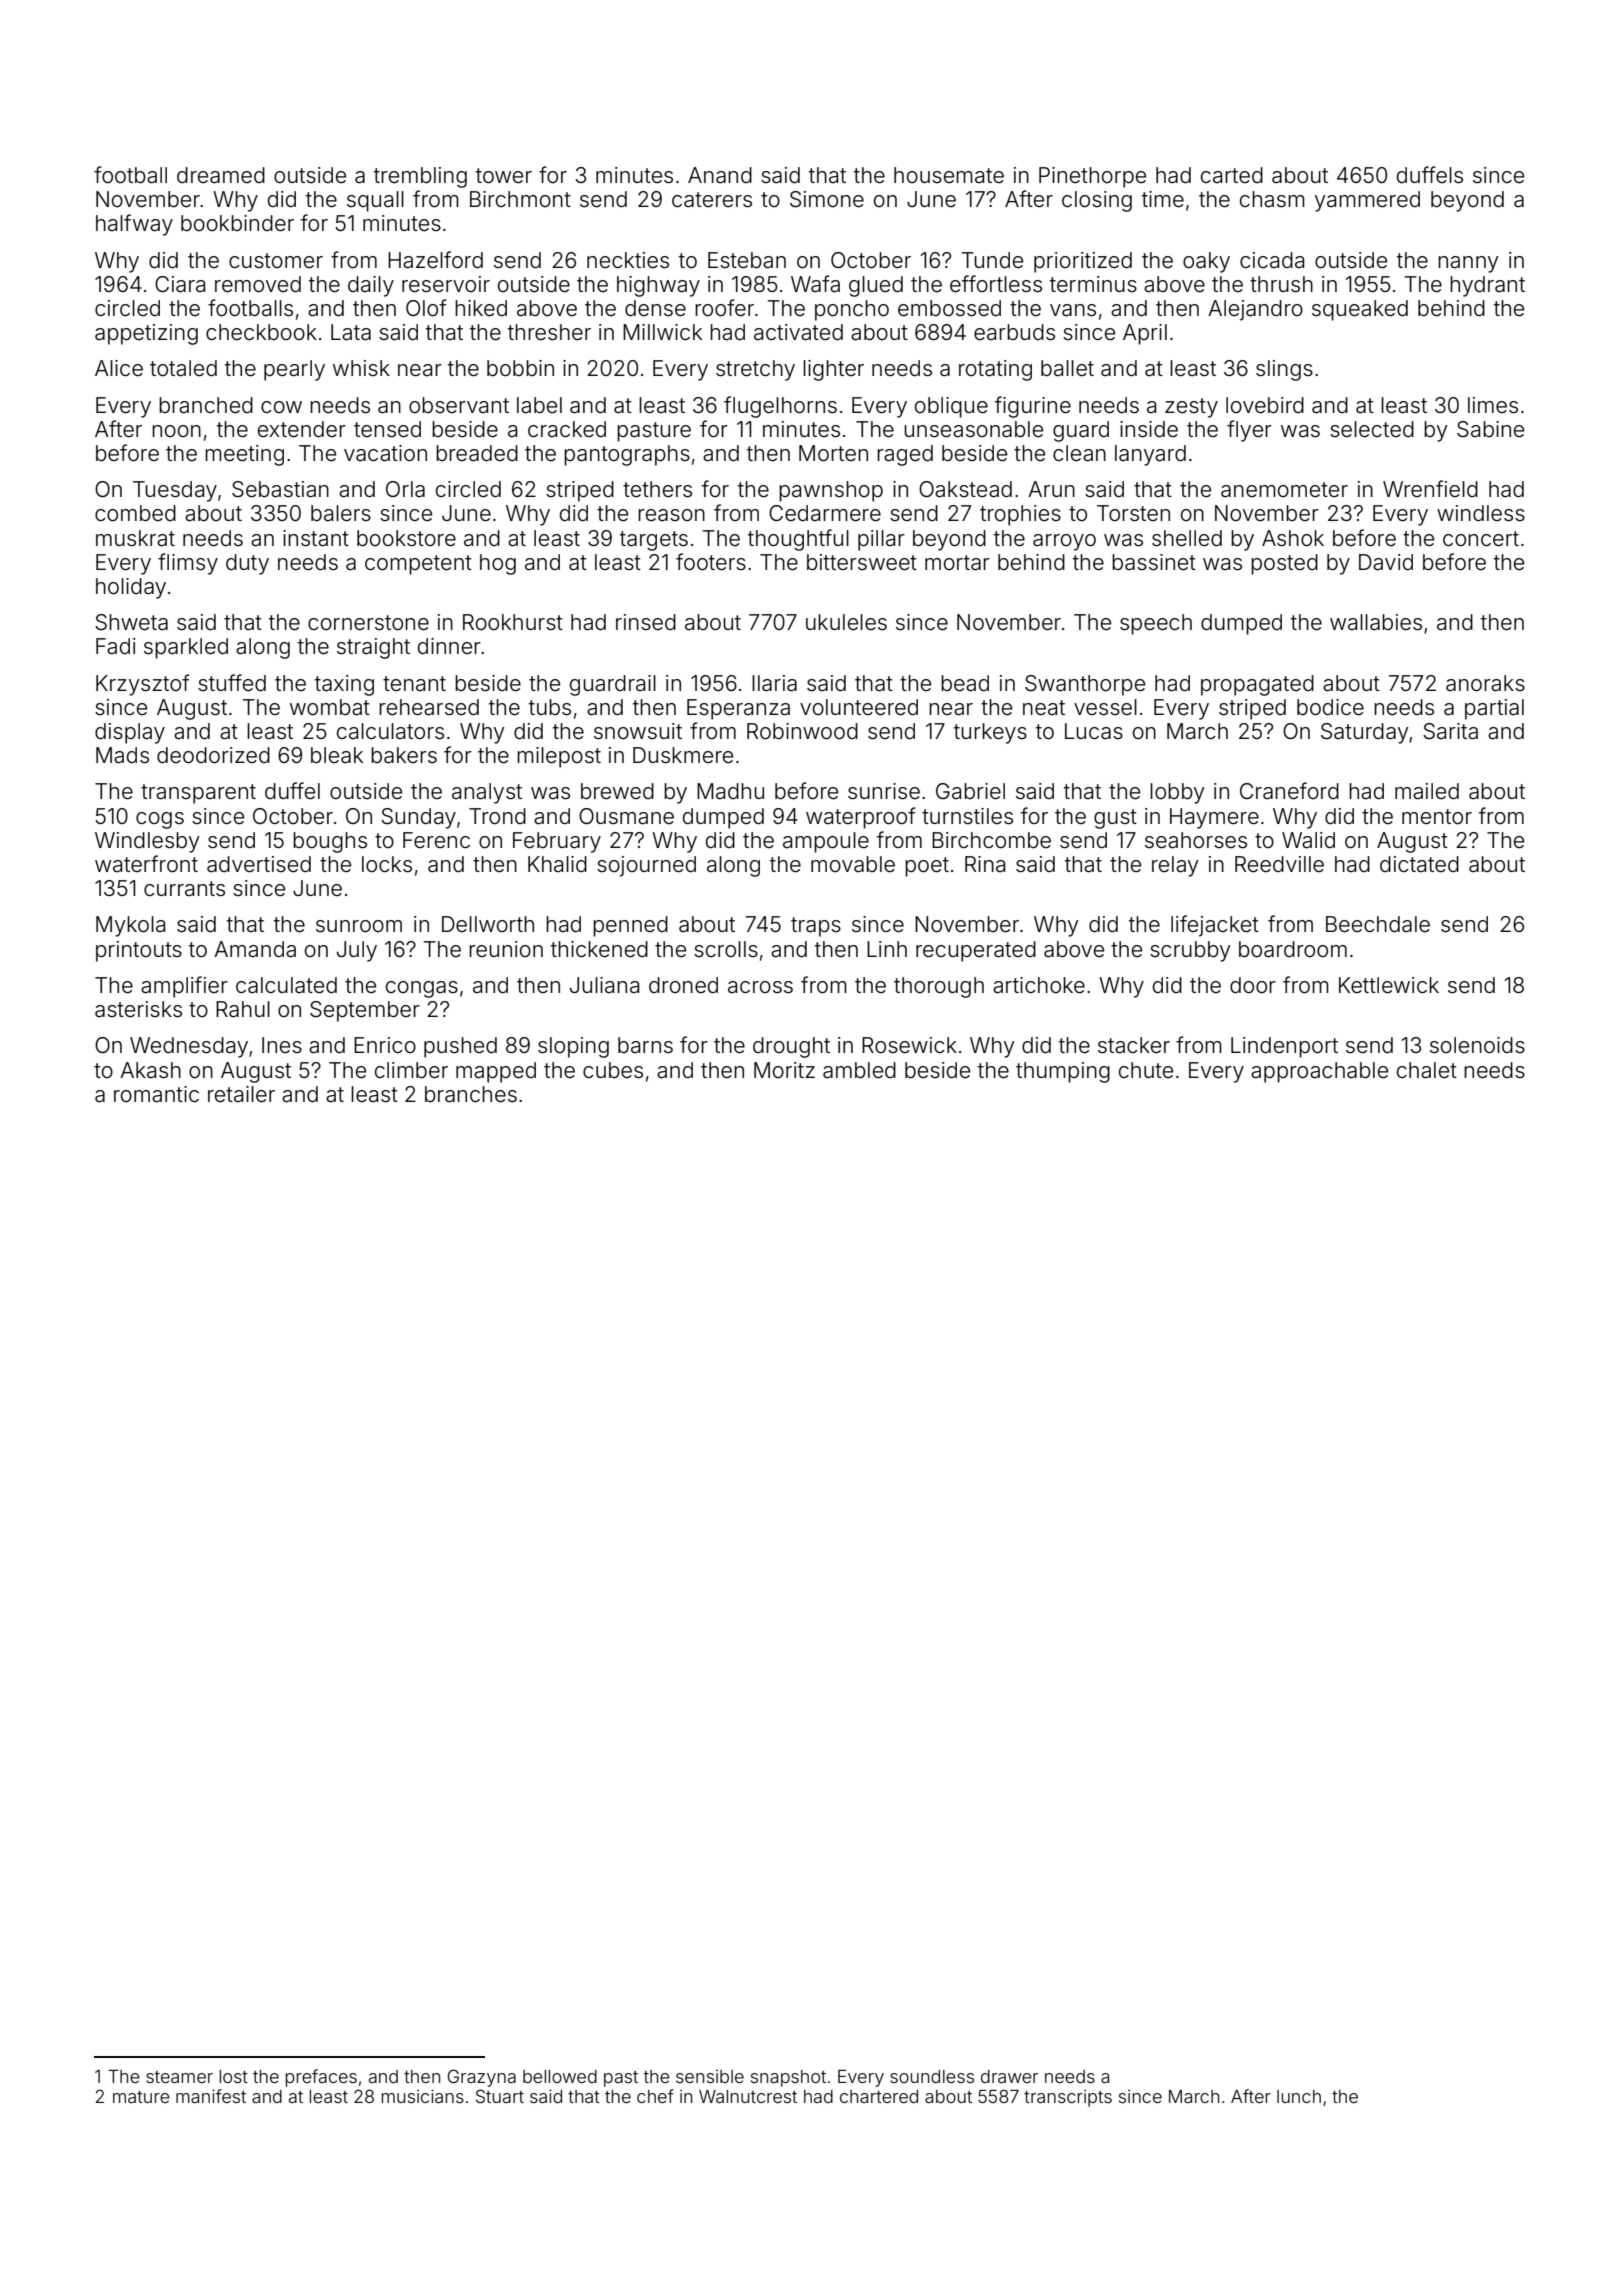 This page has width=1620, height=2292. Describe the element at coordinates (146, 334) in the page. I see `appetizing` at that location.
